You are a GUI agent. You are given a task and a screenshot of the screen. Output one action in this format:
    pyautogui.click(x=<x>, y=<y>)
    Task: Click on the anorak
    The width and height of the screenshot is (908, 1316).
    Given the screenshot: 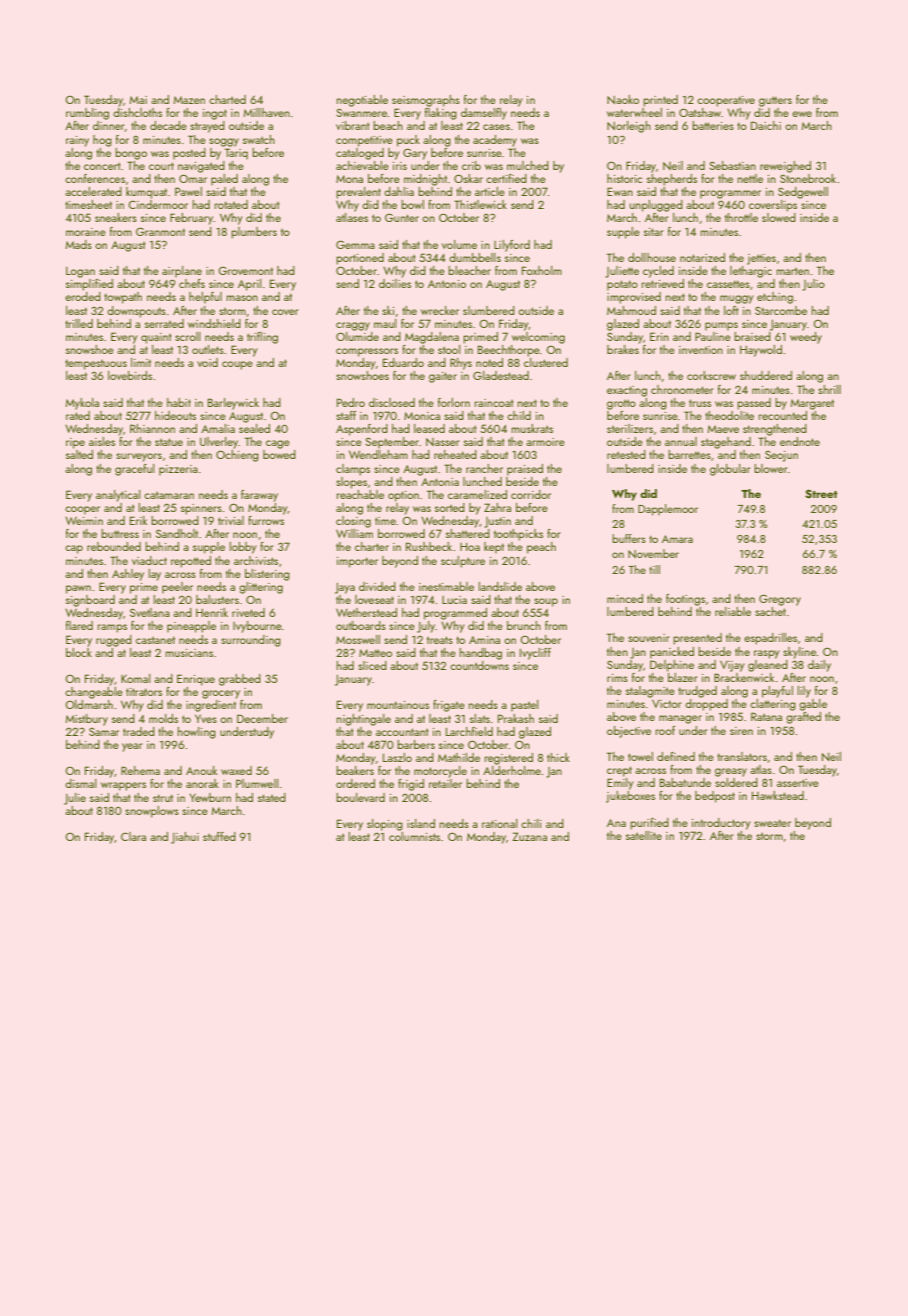 What is the action you would take?
    pyautogui.click(x=202, y=783)
